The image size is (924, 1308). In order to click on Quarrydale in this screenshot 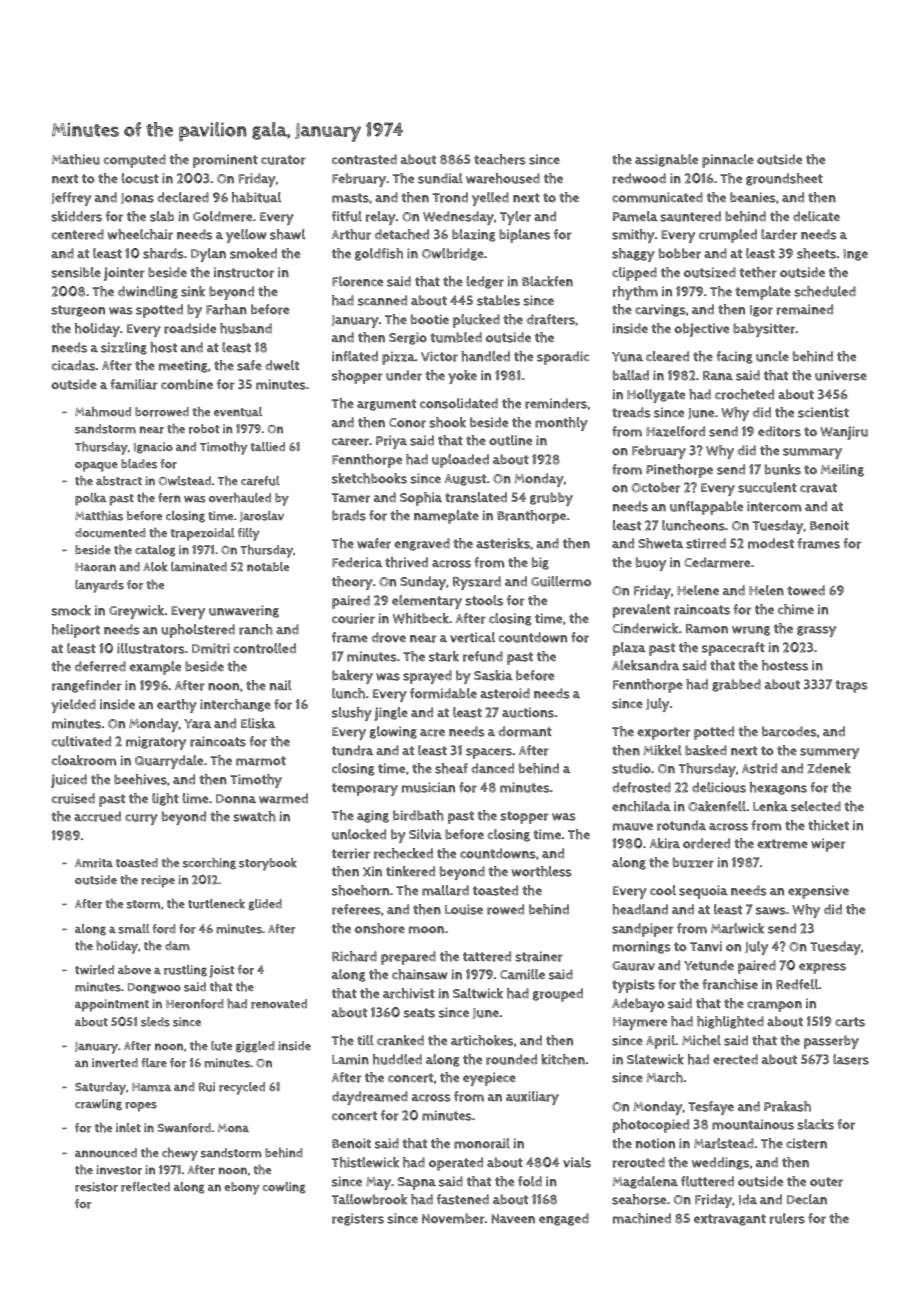, I will do `click(169, 762)`.
